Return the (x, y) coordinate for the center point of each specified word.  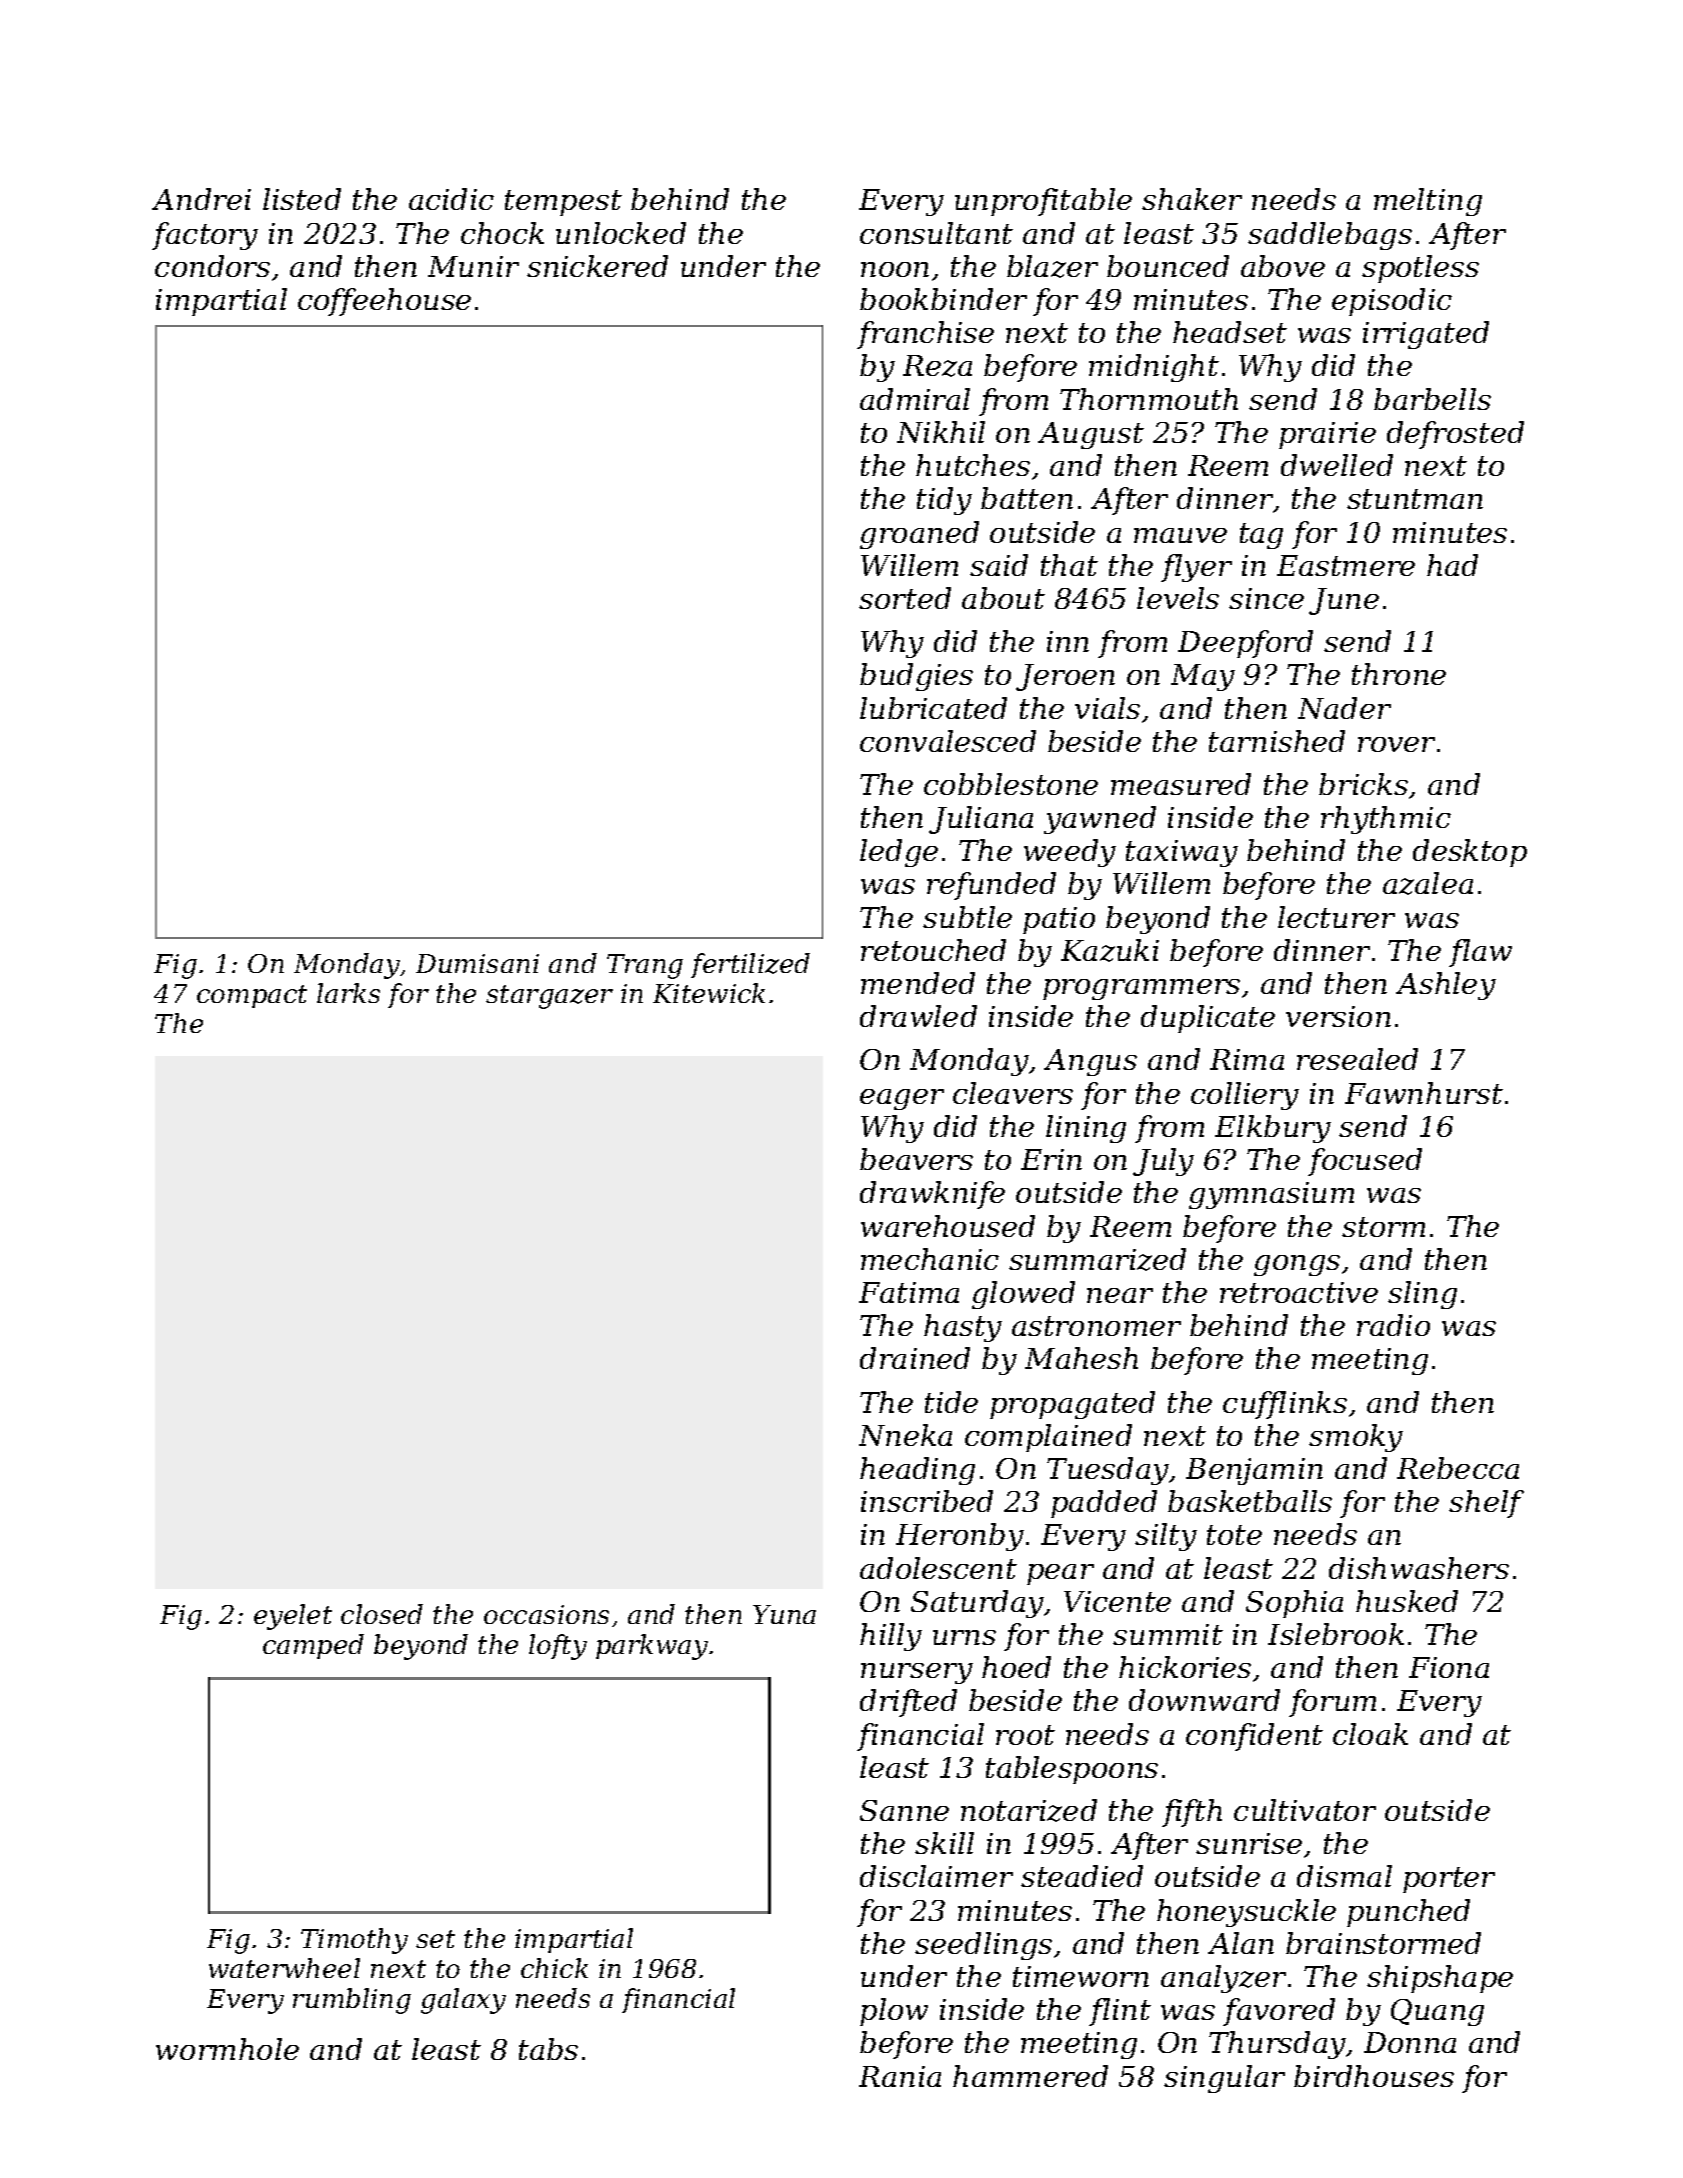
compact (252, 996)
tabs (548, 2049)
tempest (563, 203)
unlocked (621, 233)
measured (1181, 784)
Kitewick (709, 993)
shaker (1192, 199)
